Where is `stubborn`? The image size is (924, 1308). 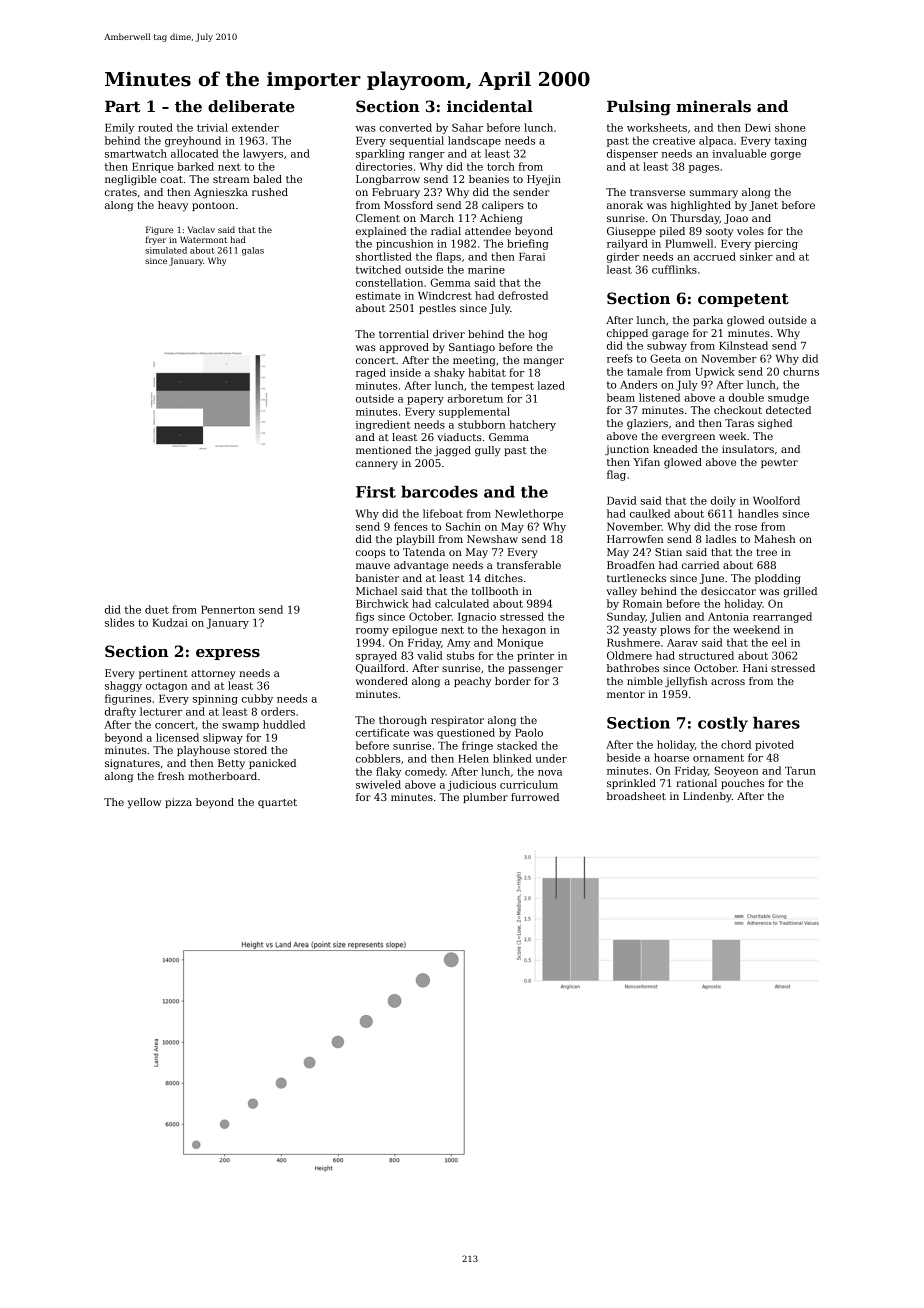
stubborn is located at coordinates (481, 424).
